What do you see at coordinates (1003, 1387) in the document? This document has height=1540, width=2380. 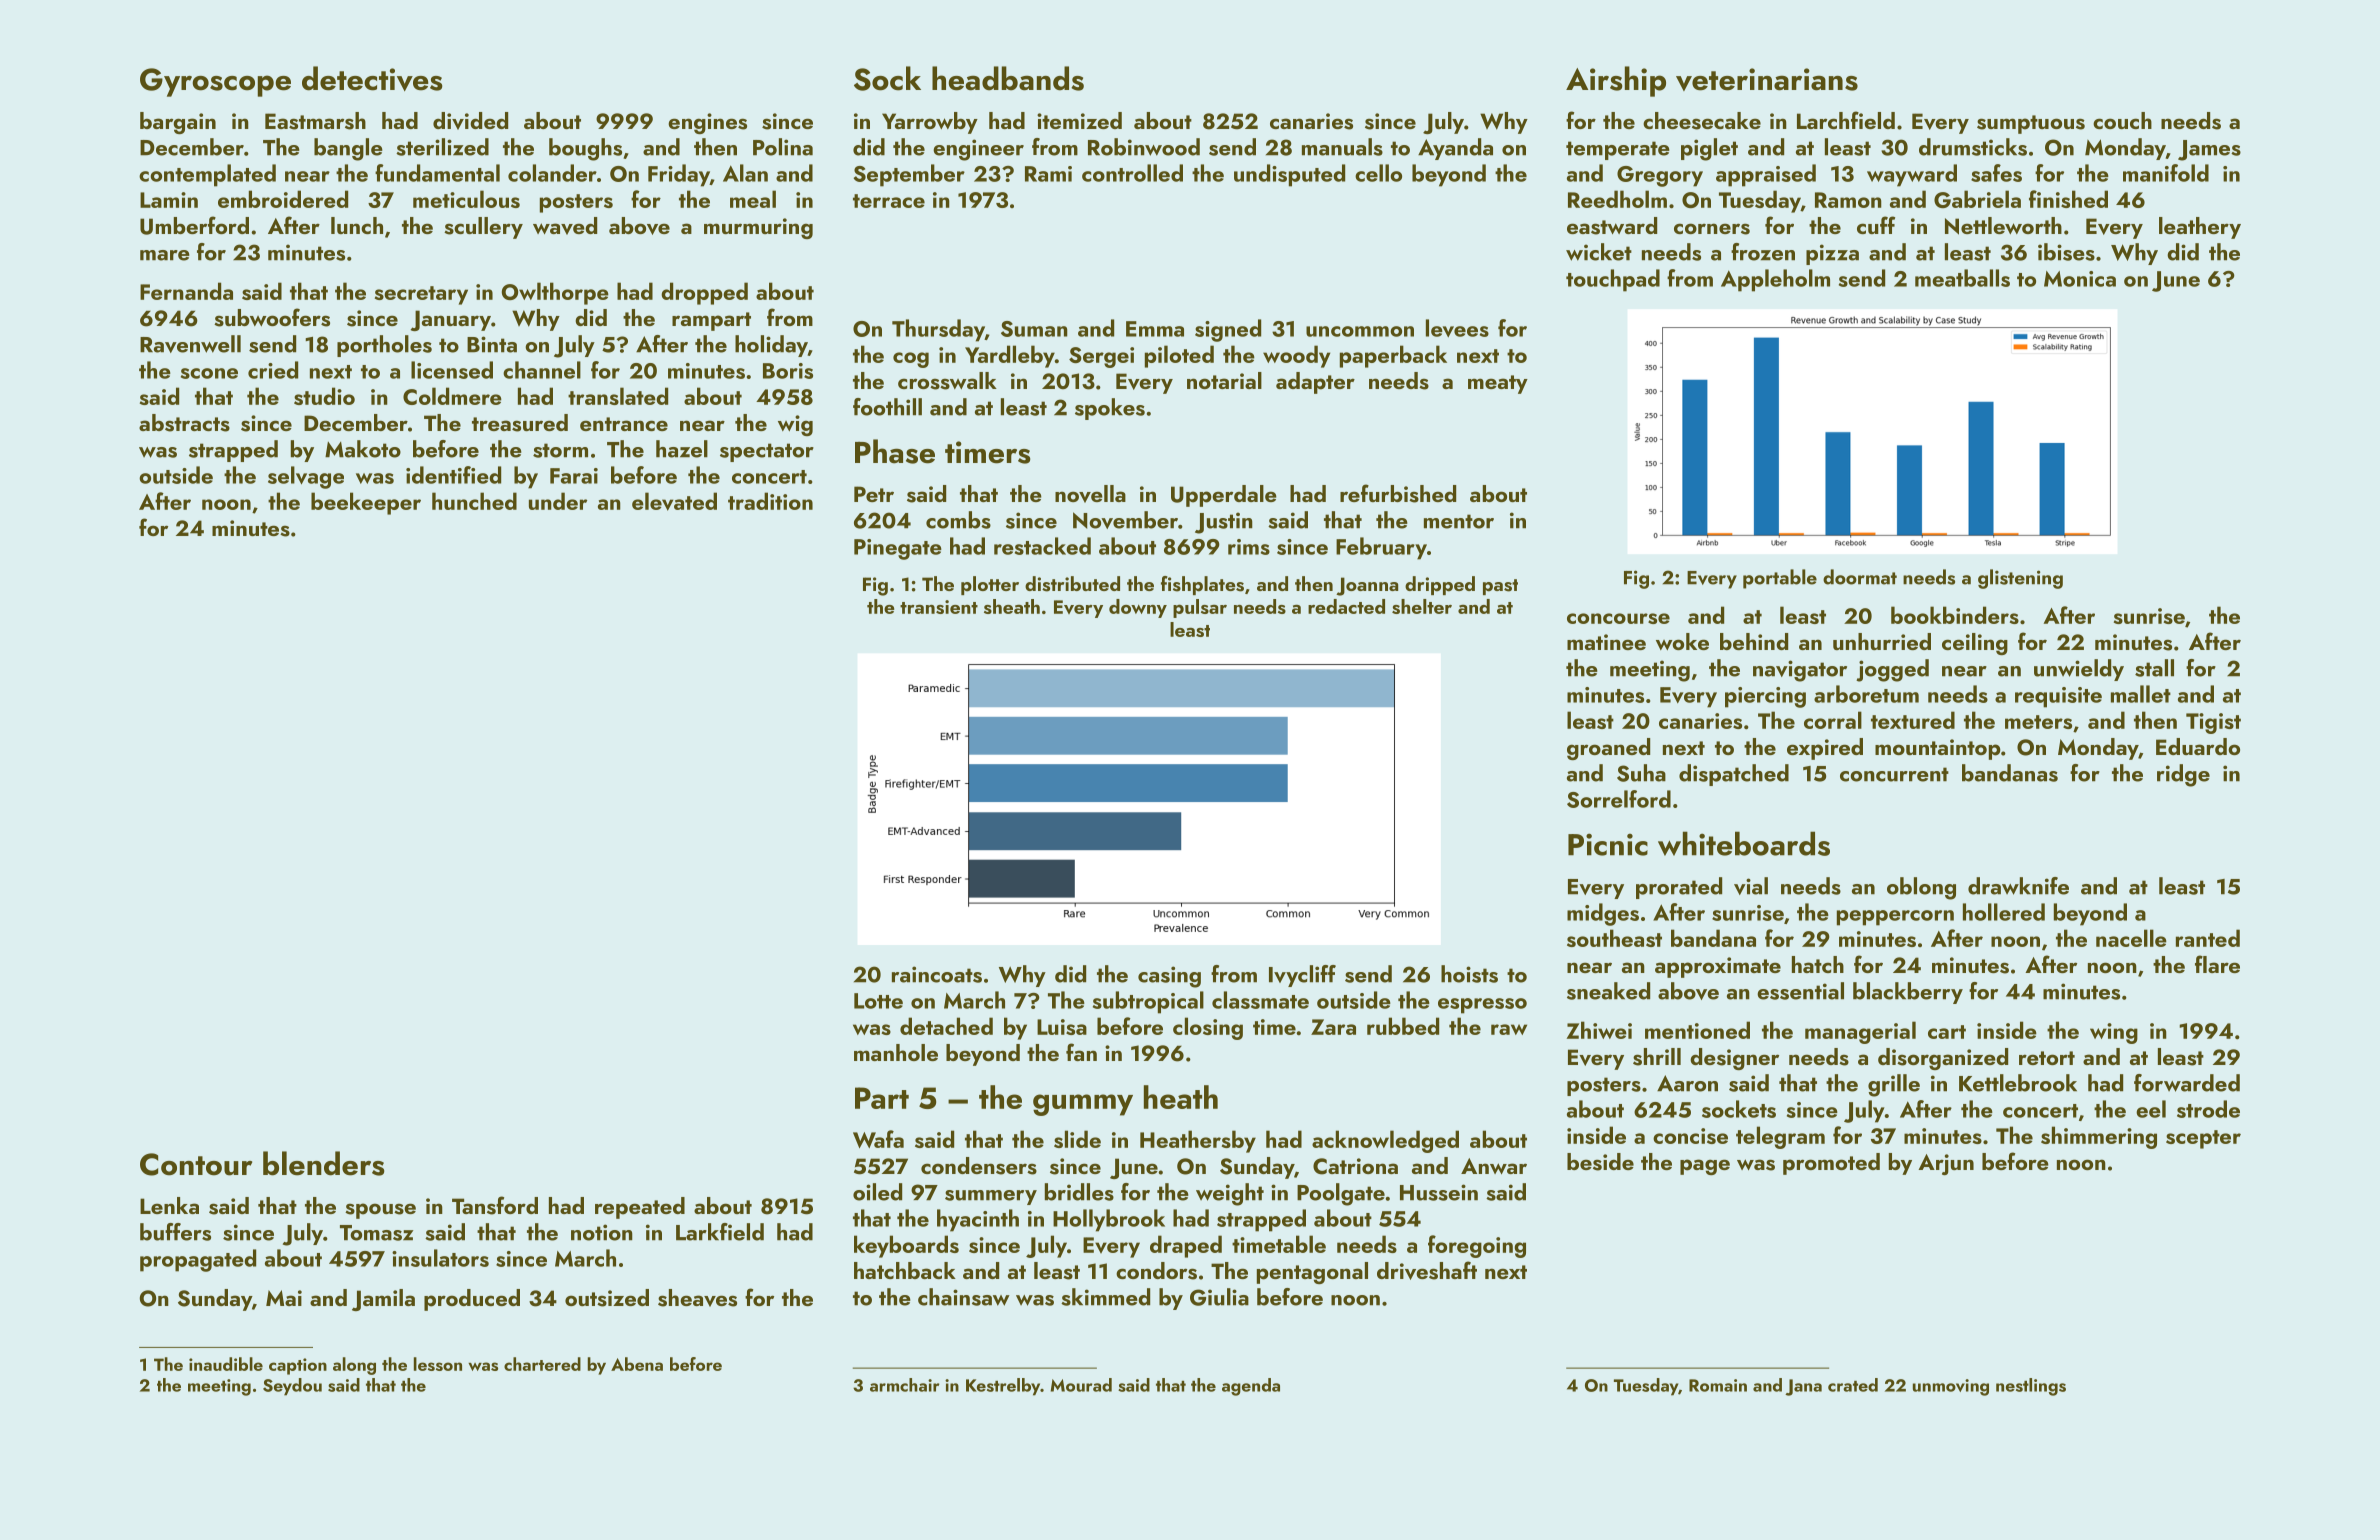 I see `Kestrelby` at bounding box center [1003, 1387].
